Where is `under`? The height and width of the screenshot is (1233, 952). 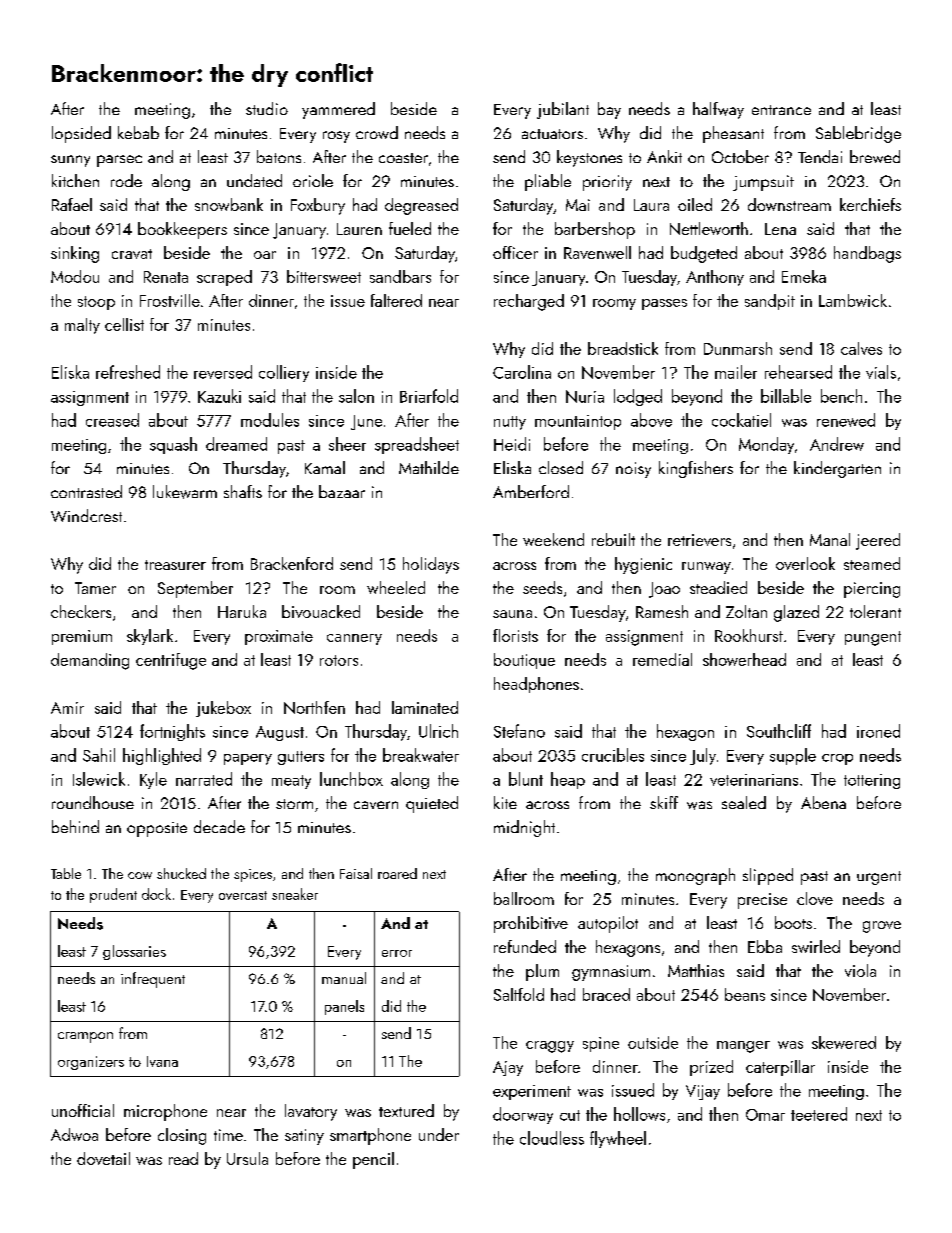
under is located at coordinates (439, 1134).
